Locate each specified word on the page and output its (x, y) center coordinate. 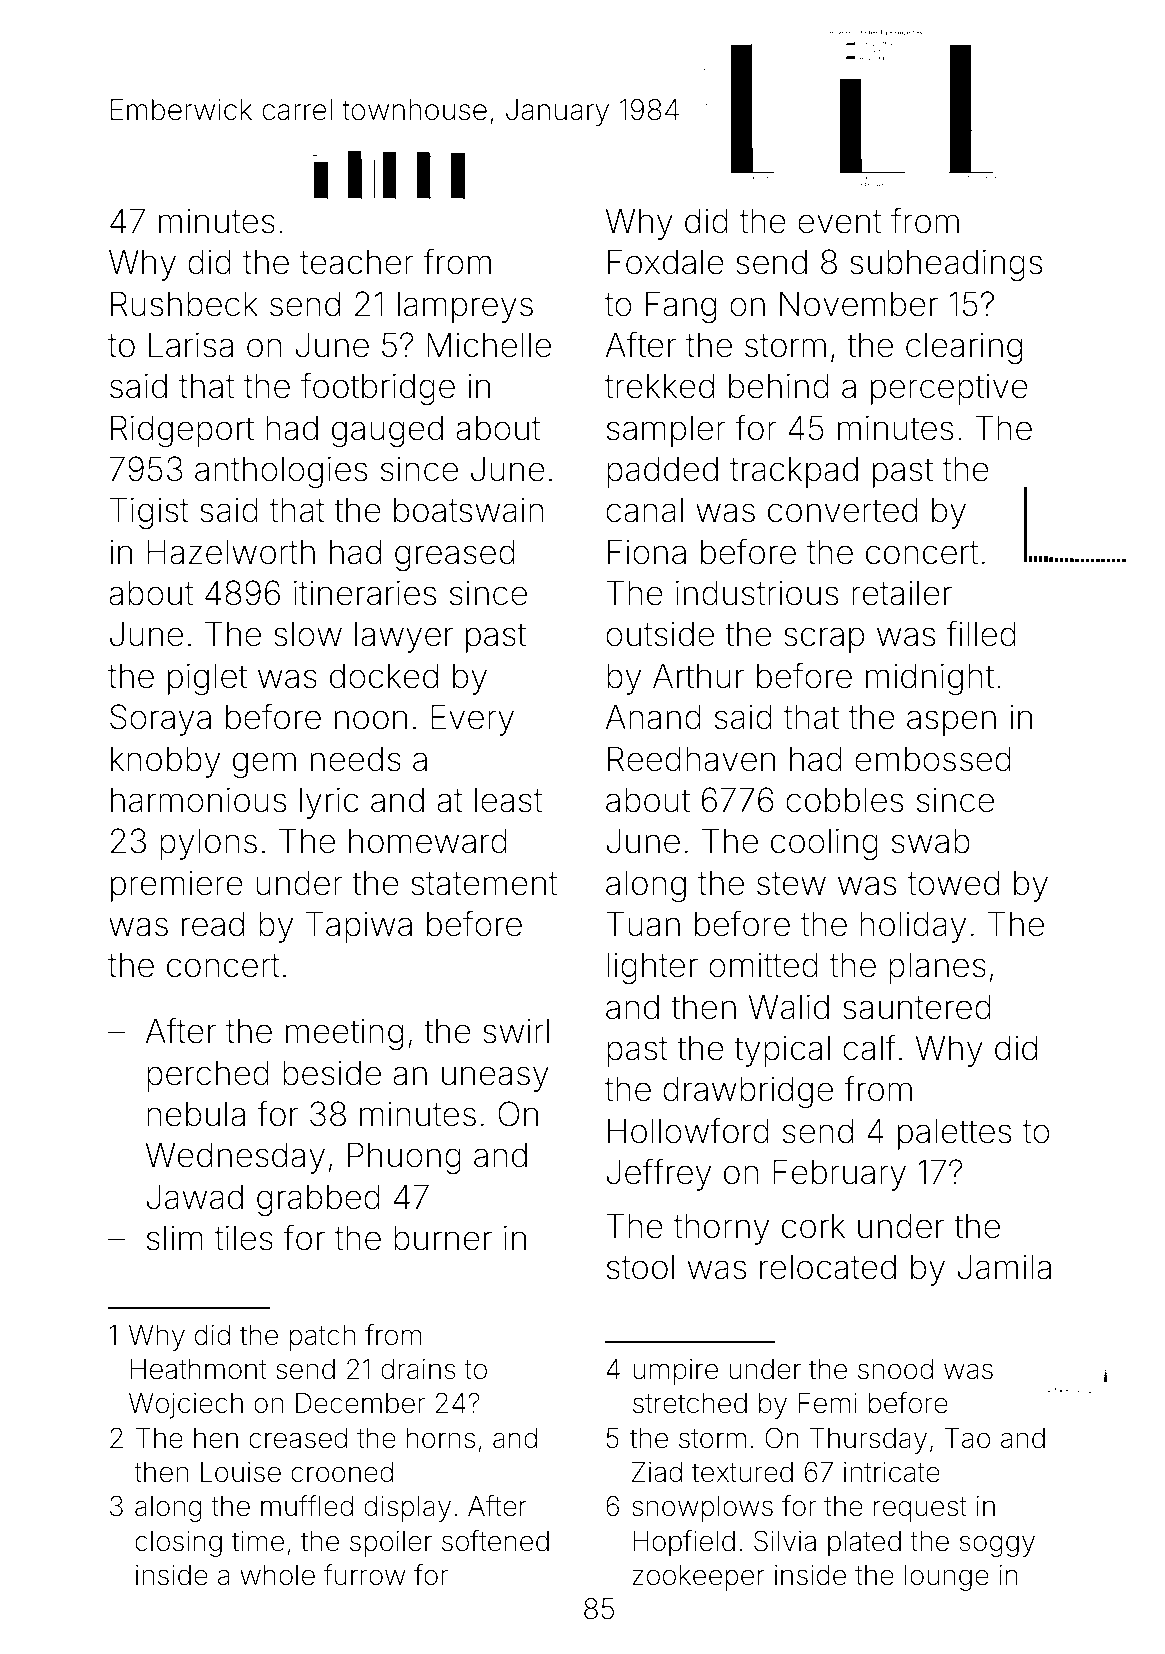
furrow (365, 1575)
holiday (913, 927)
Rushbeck (184, 304)
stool (640, 1267)
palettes (954, 1134)
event (839, 222)
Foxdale (666, 262)
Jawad (195, 1197)
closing (178, 1544)
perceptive (949, 389)
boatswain (469, 510)
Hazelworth (231, 552)
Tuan (643, 924)
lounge (947, 1578)
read (213, 924)
